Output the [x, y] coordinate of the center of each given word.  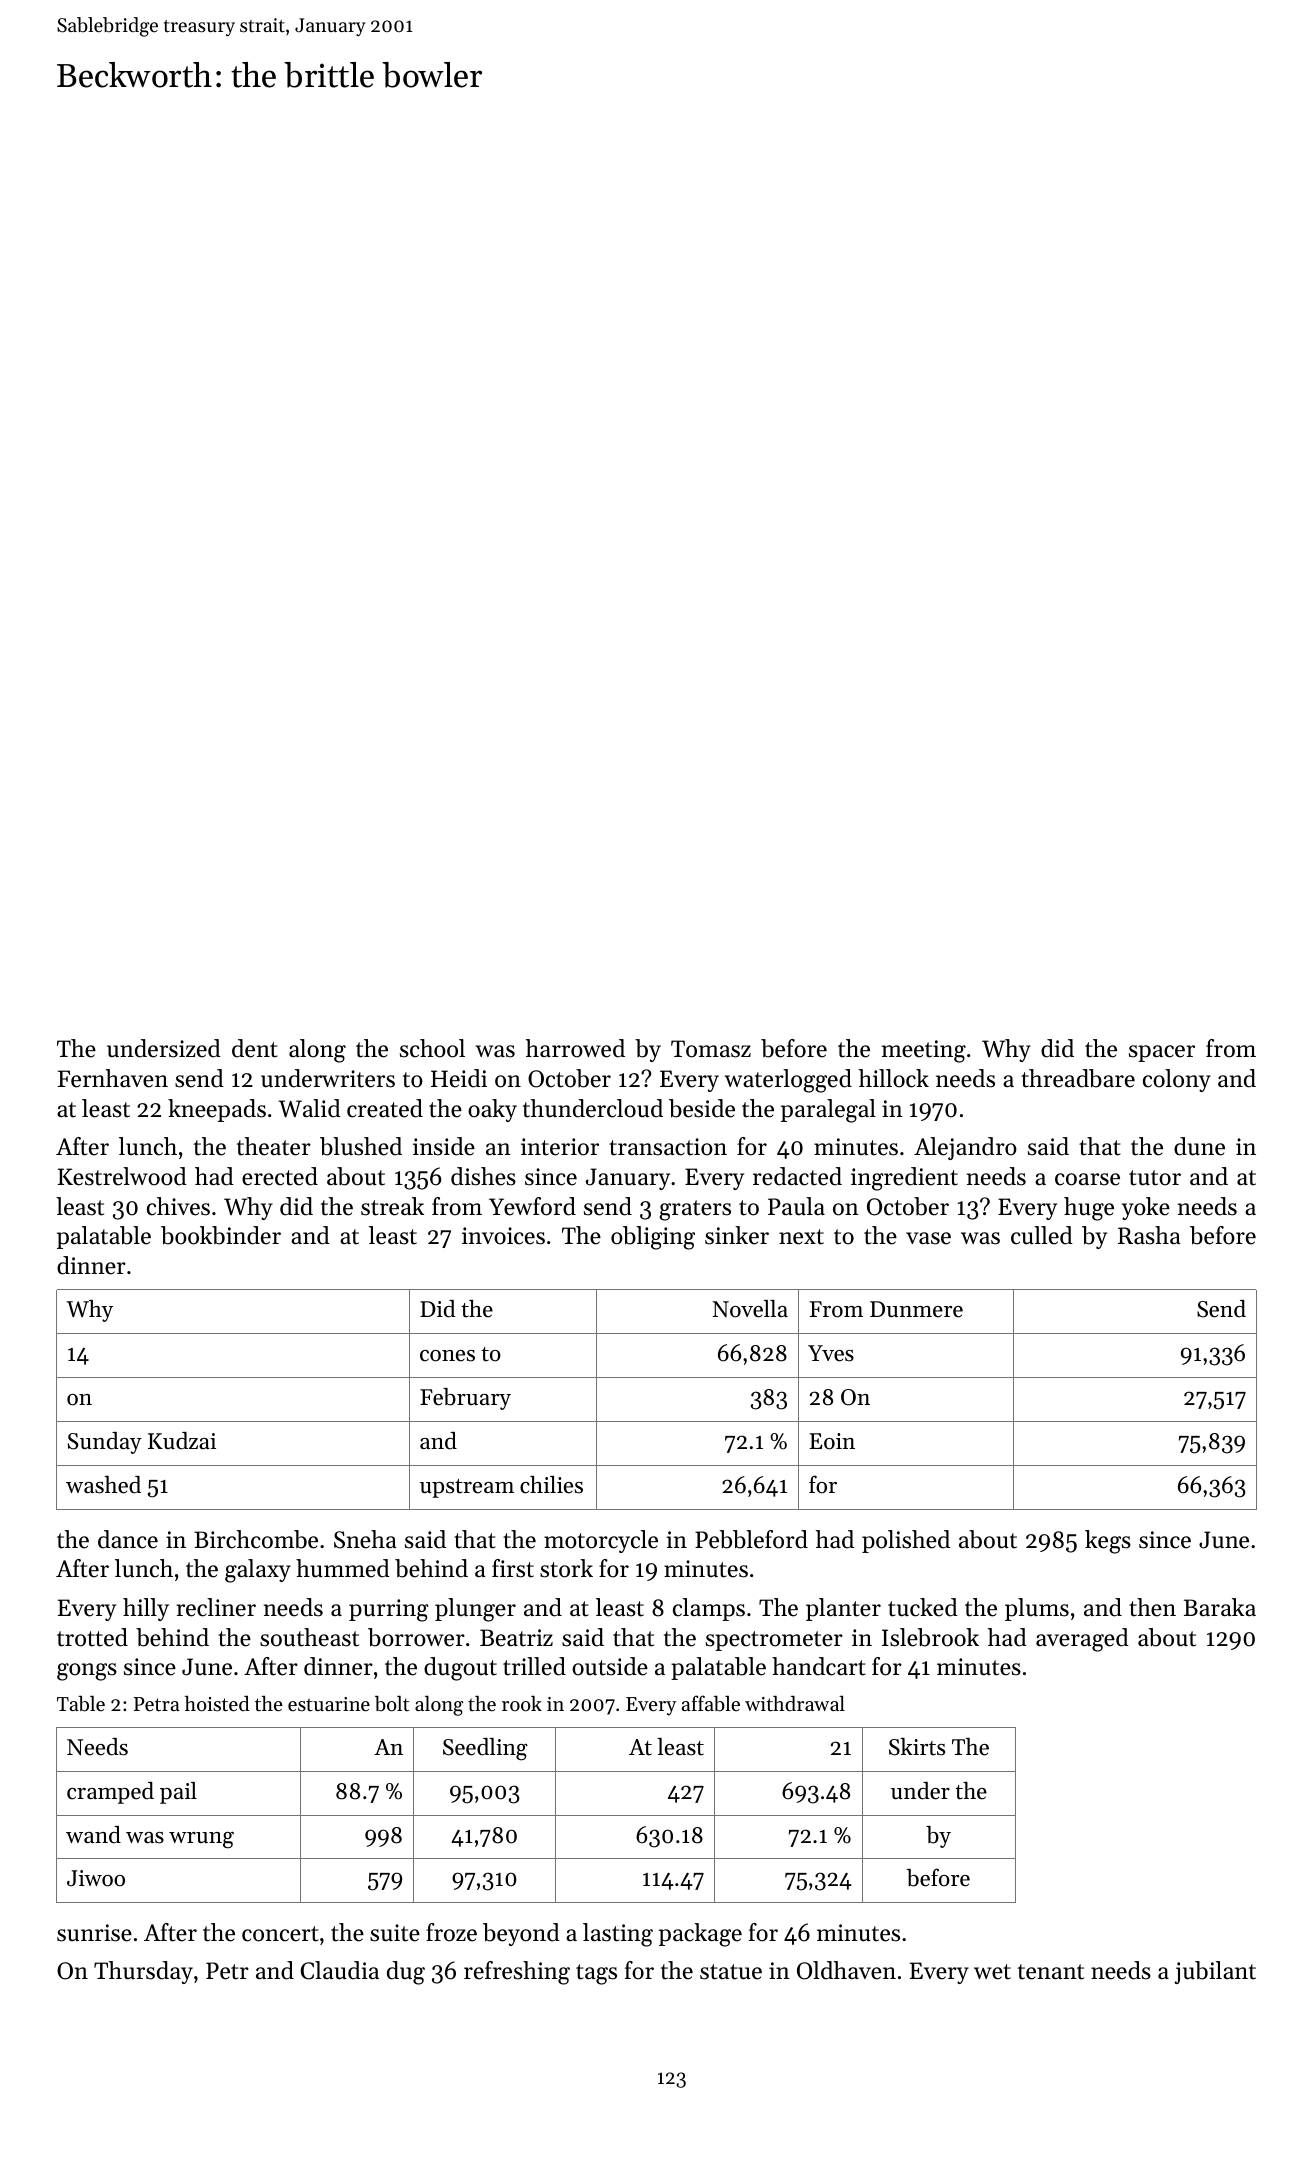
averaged [1082, 1640]
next [801, 1237]
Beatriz [516, 1638]
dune [1199, 1146]
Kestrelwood [122, 1176]
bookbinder [221, 1235]
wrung [201, 1840]
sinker [737, 1235]
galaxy [258, 1571]
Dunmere [916, 1309]
